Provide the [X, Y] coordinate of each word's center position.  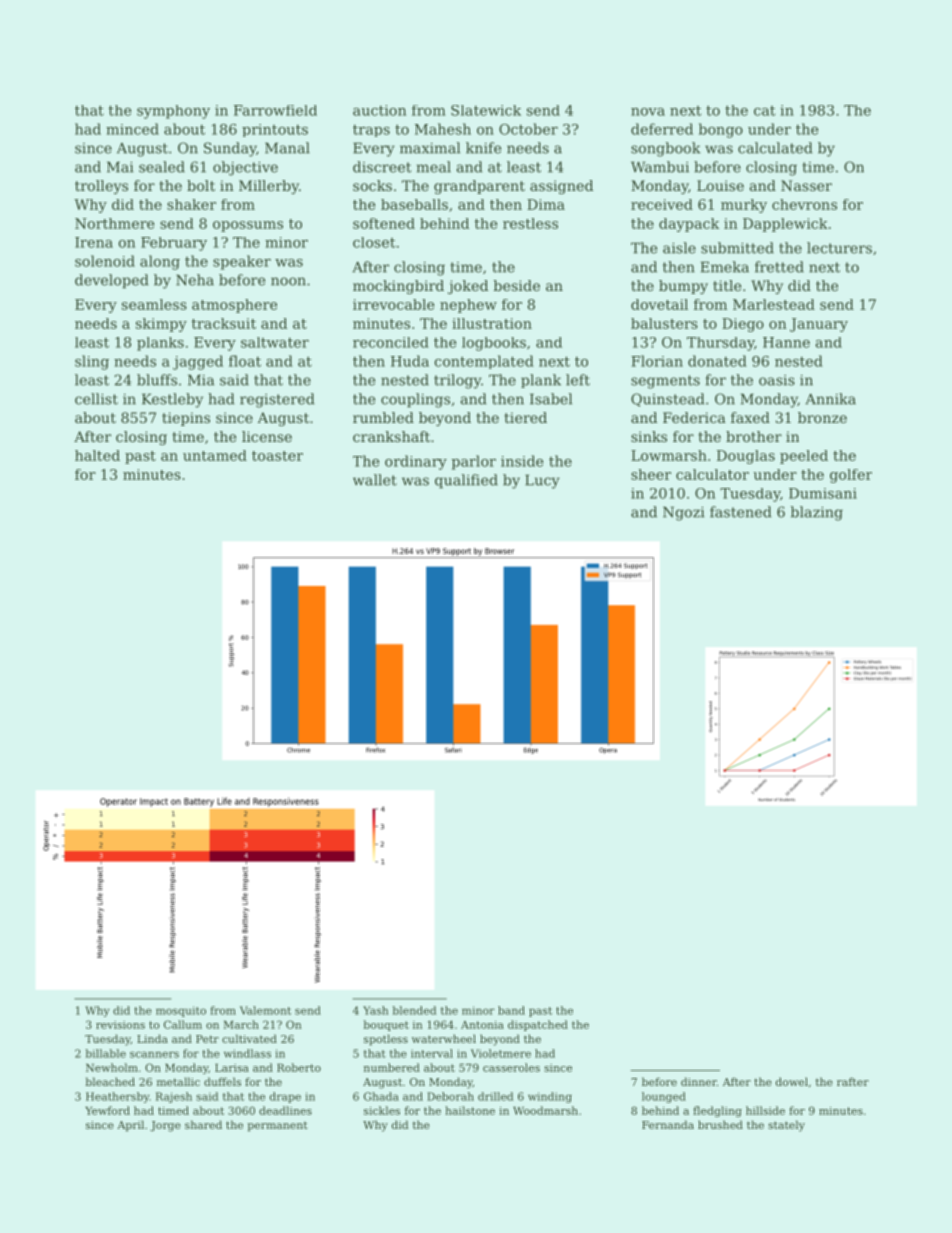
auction [379, 110]
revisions [120, 1025]
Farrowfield [275, 110]
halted [97, 455]
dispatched [538, 1025]
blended [414, 1010]
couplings [415, 400]
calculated [775, 148]
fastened [741, 512]
